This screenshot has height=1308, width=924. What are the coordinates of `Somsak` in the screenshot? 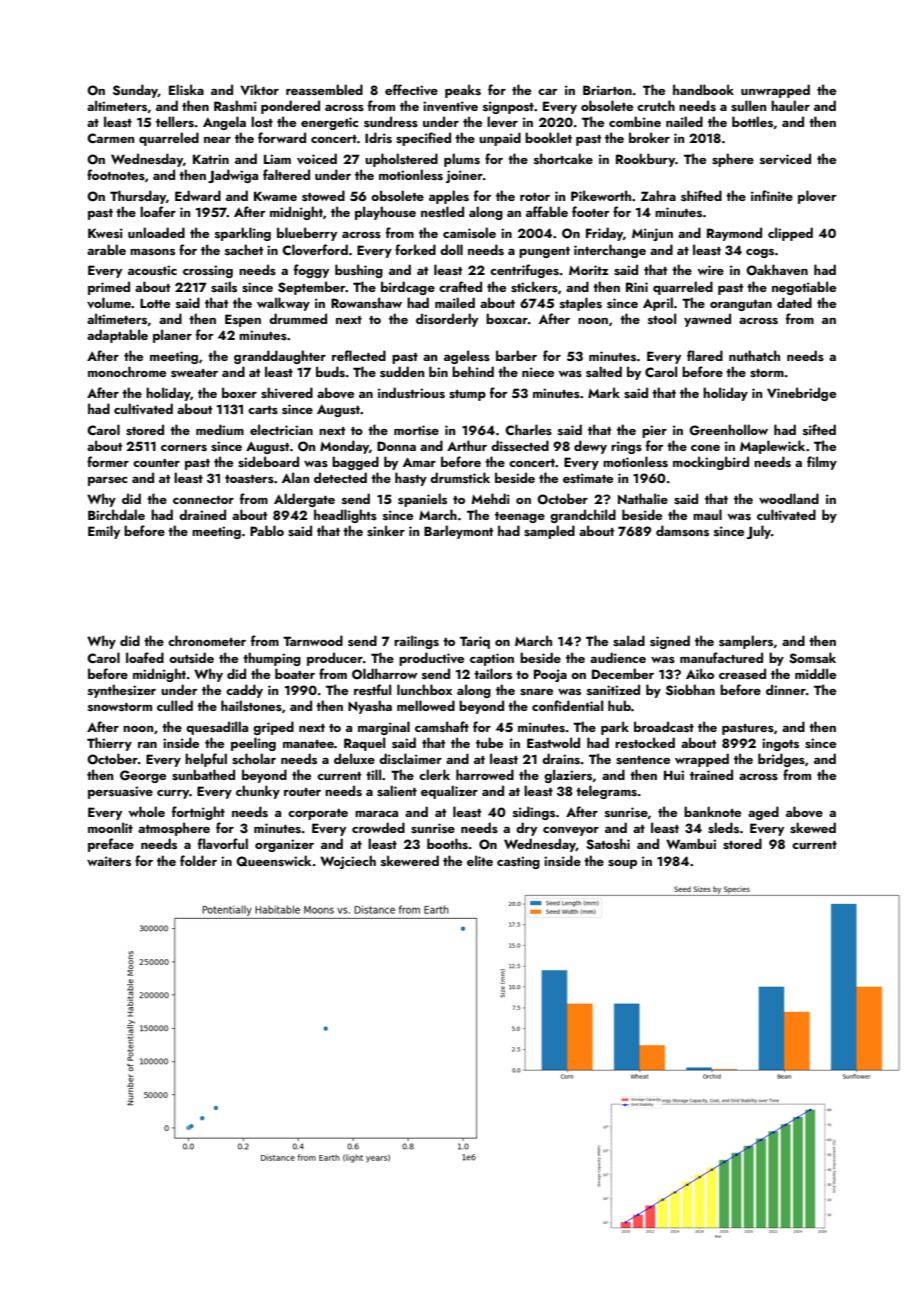 It's located at (812, 658).
